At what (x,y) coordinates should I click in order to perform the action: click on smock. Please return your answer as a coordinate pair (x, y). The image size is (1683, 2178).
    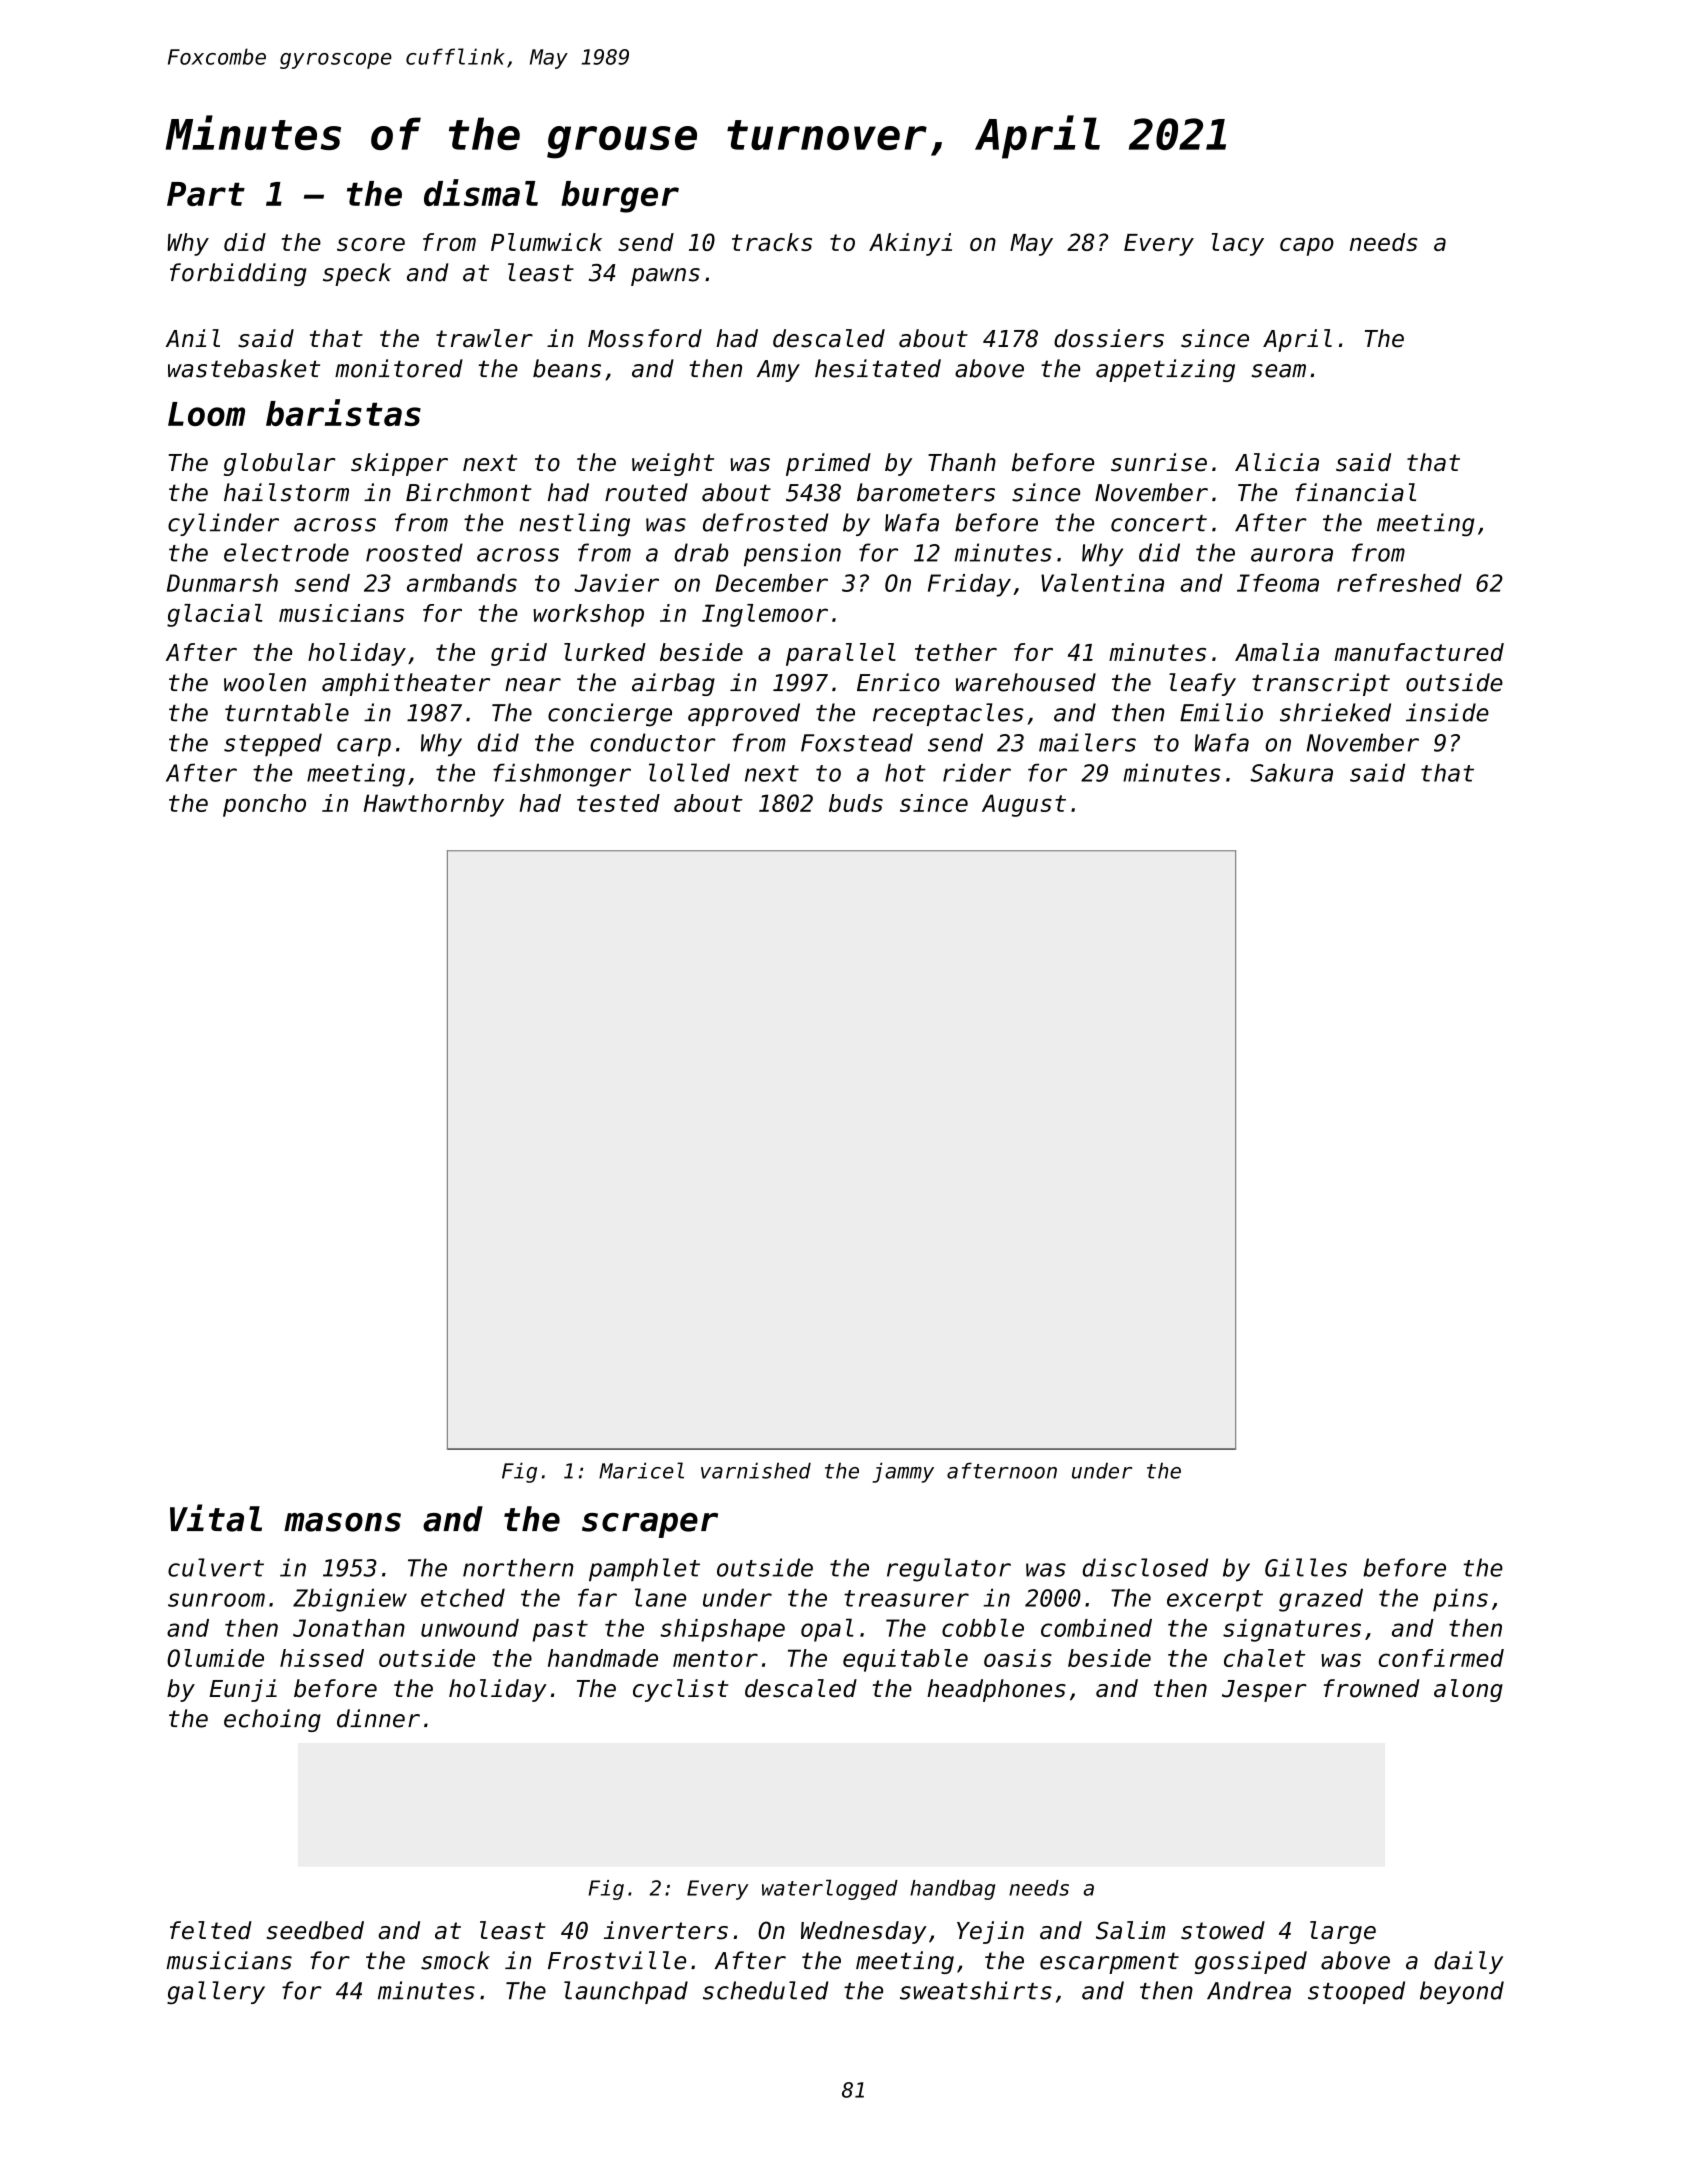
    Looking at the image, I should click on (455, 1960).
